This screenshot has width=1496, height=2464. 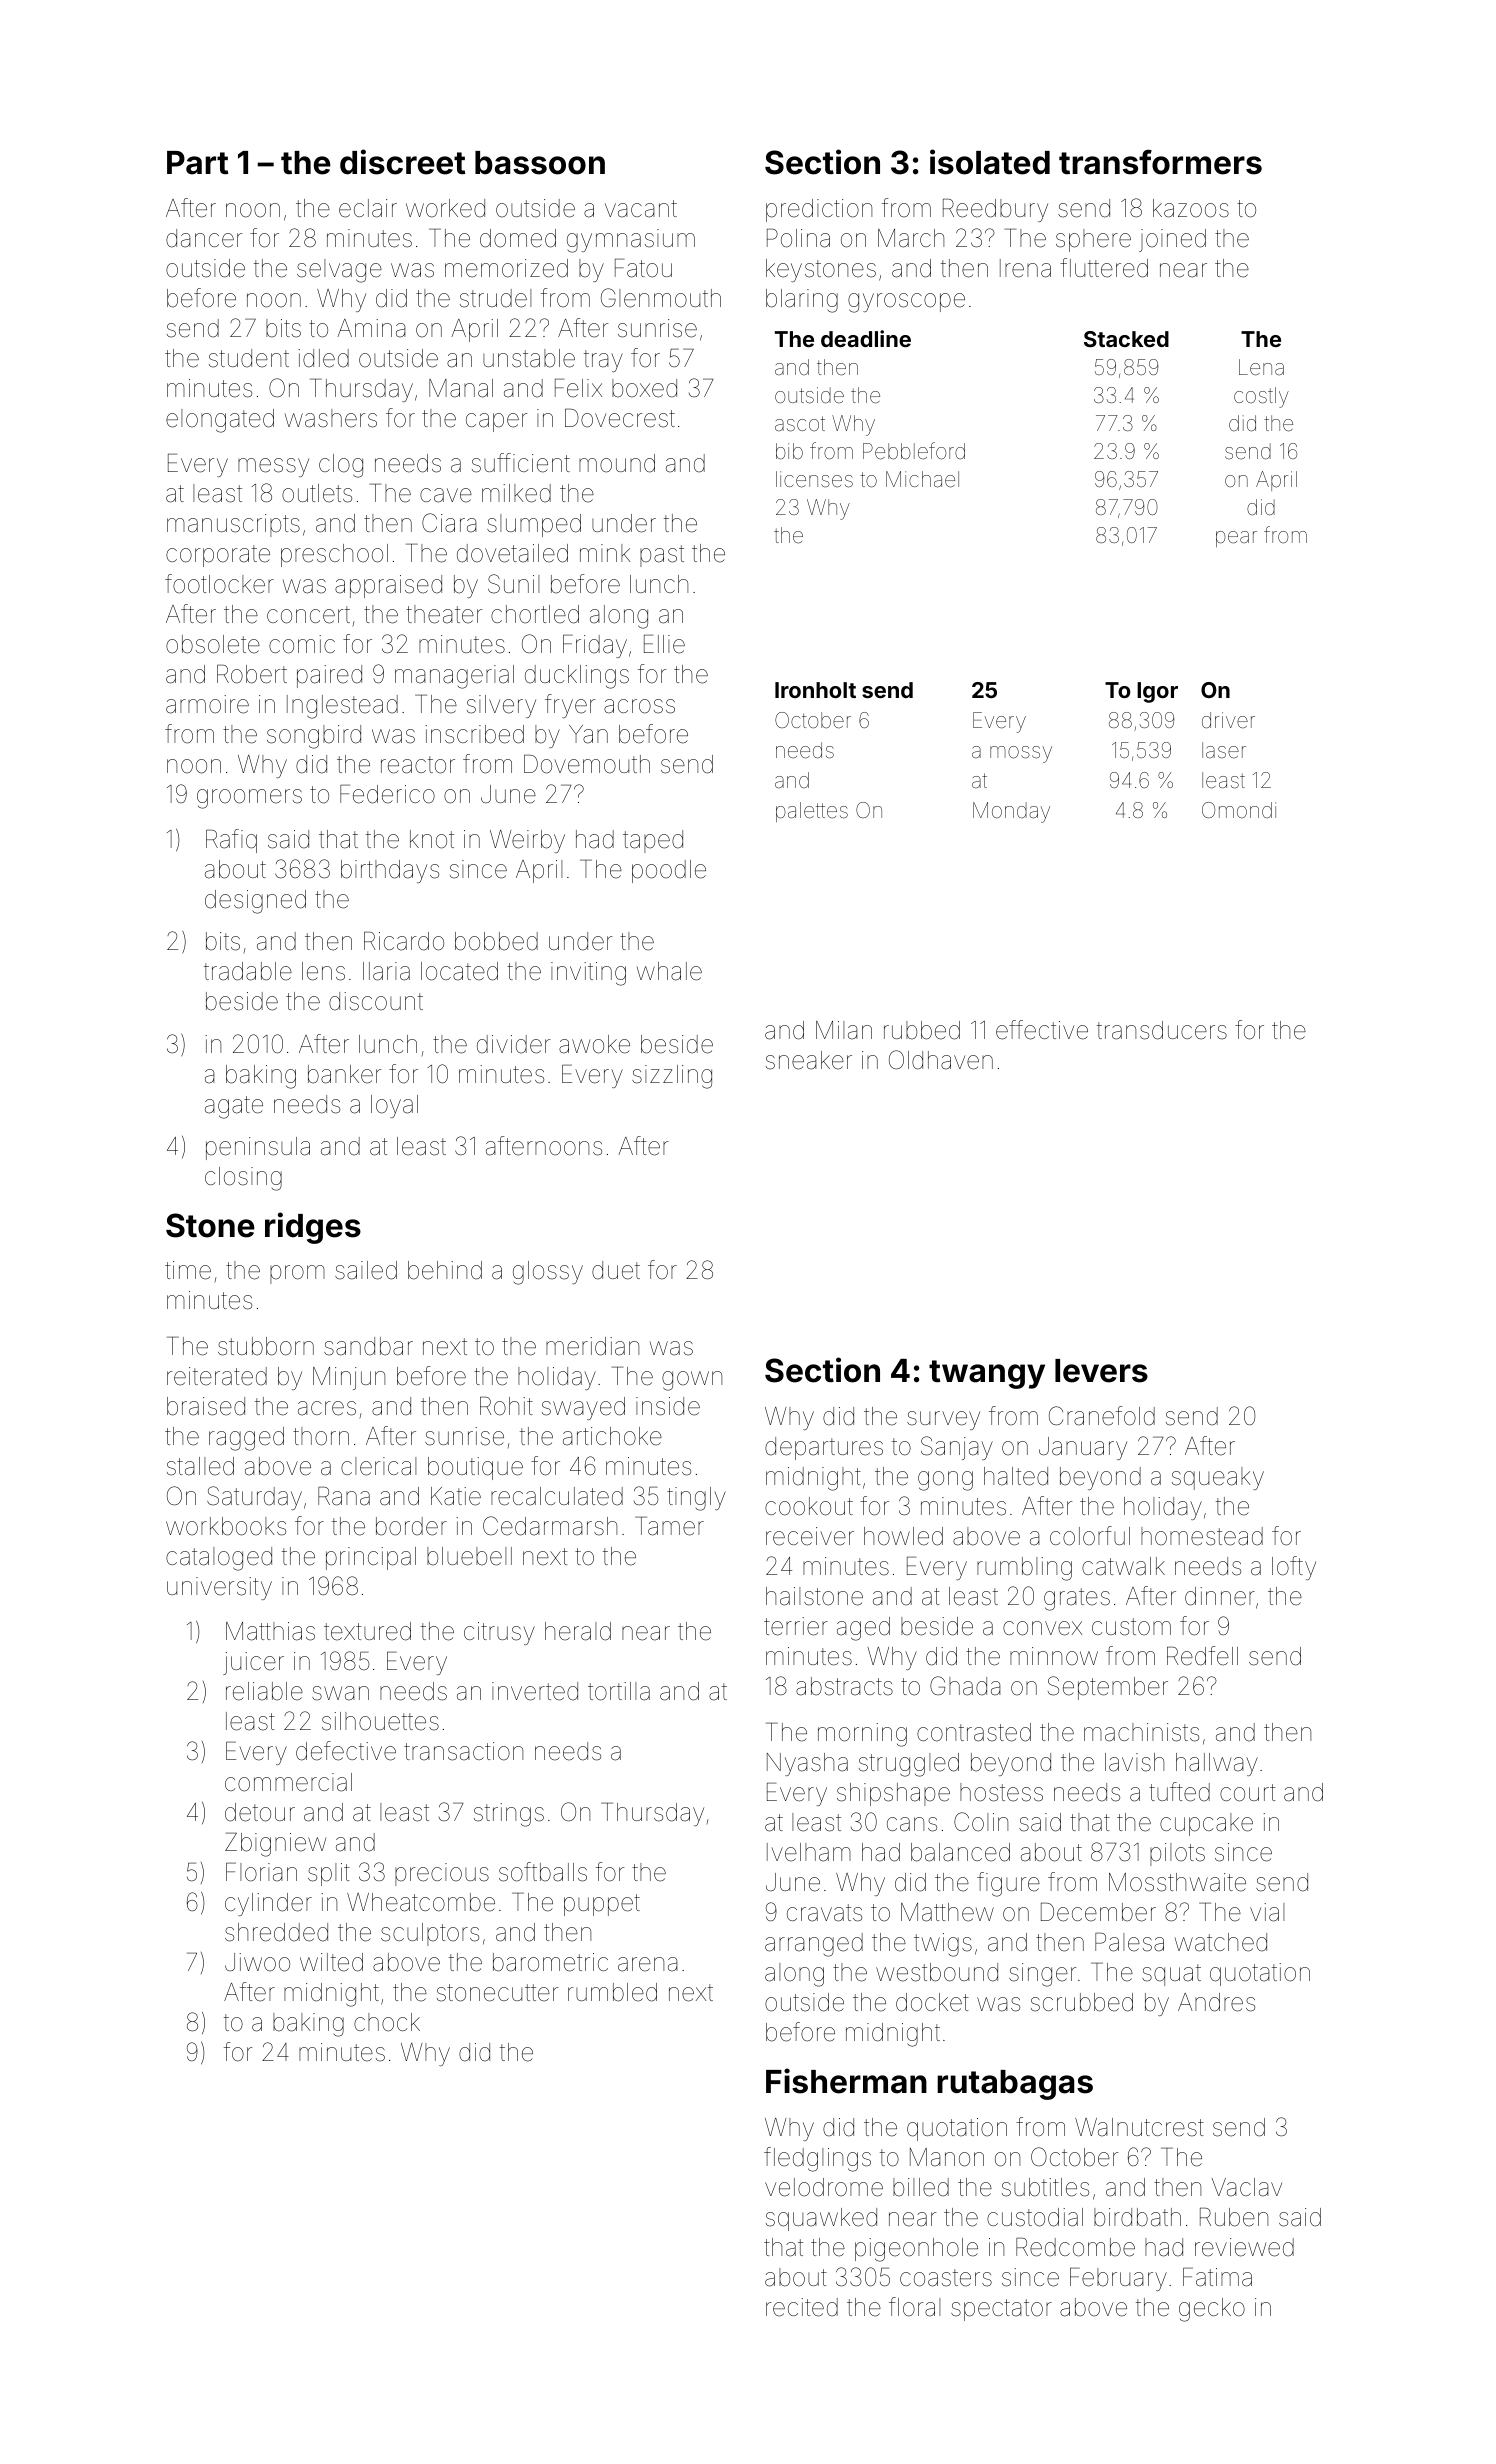 I want to click on cataloged, so click(x=219, y=1559).
